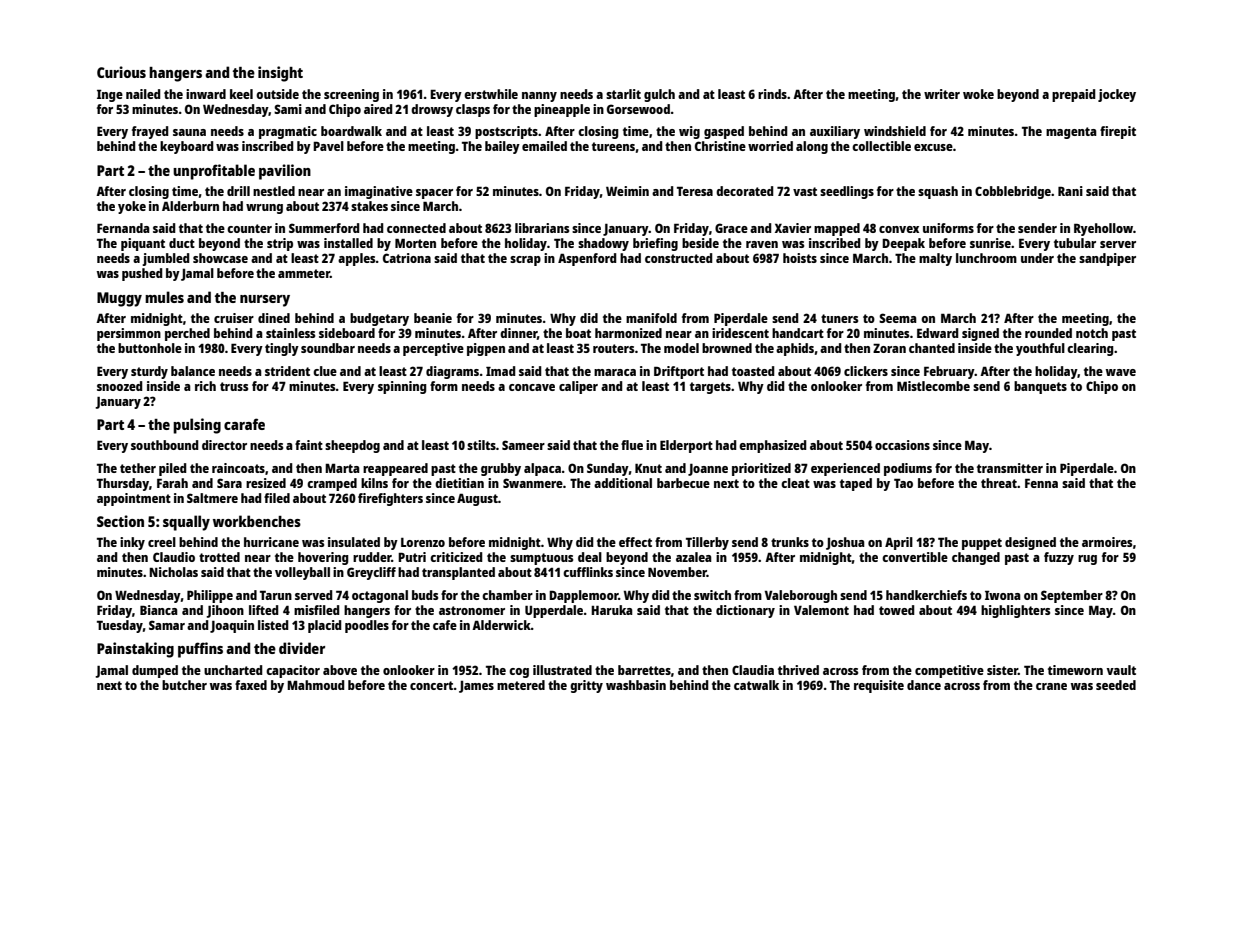 The image size is (1233, 952). Describe the element at coordinates (134, 499) in the screenshot. I see `appointment` at that location.
